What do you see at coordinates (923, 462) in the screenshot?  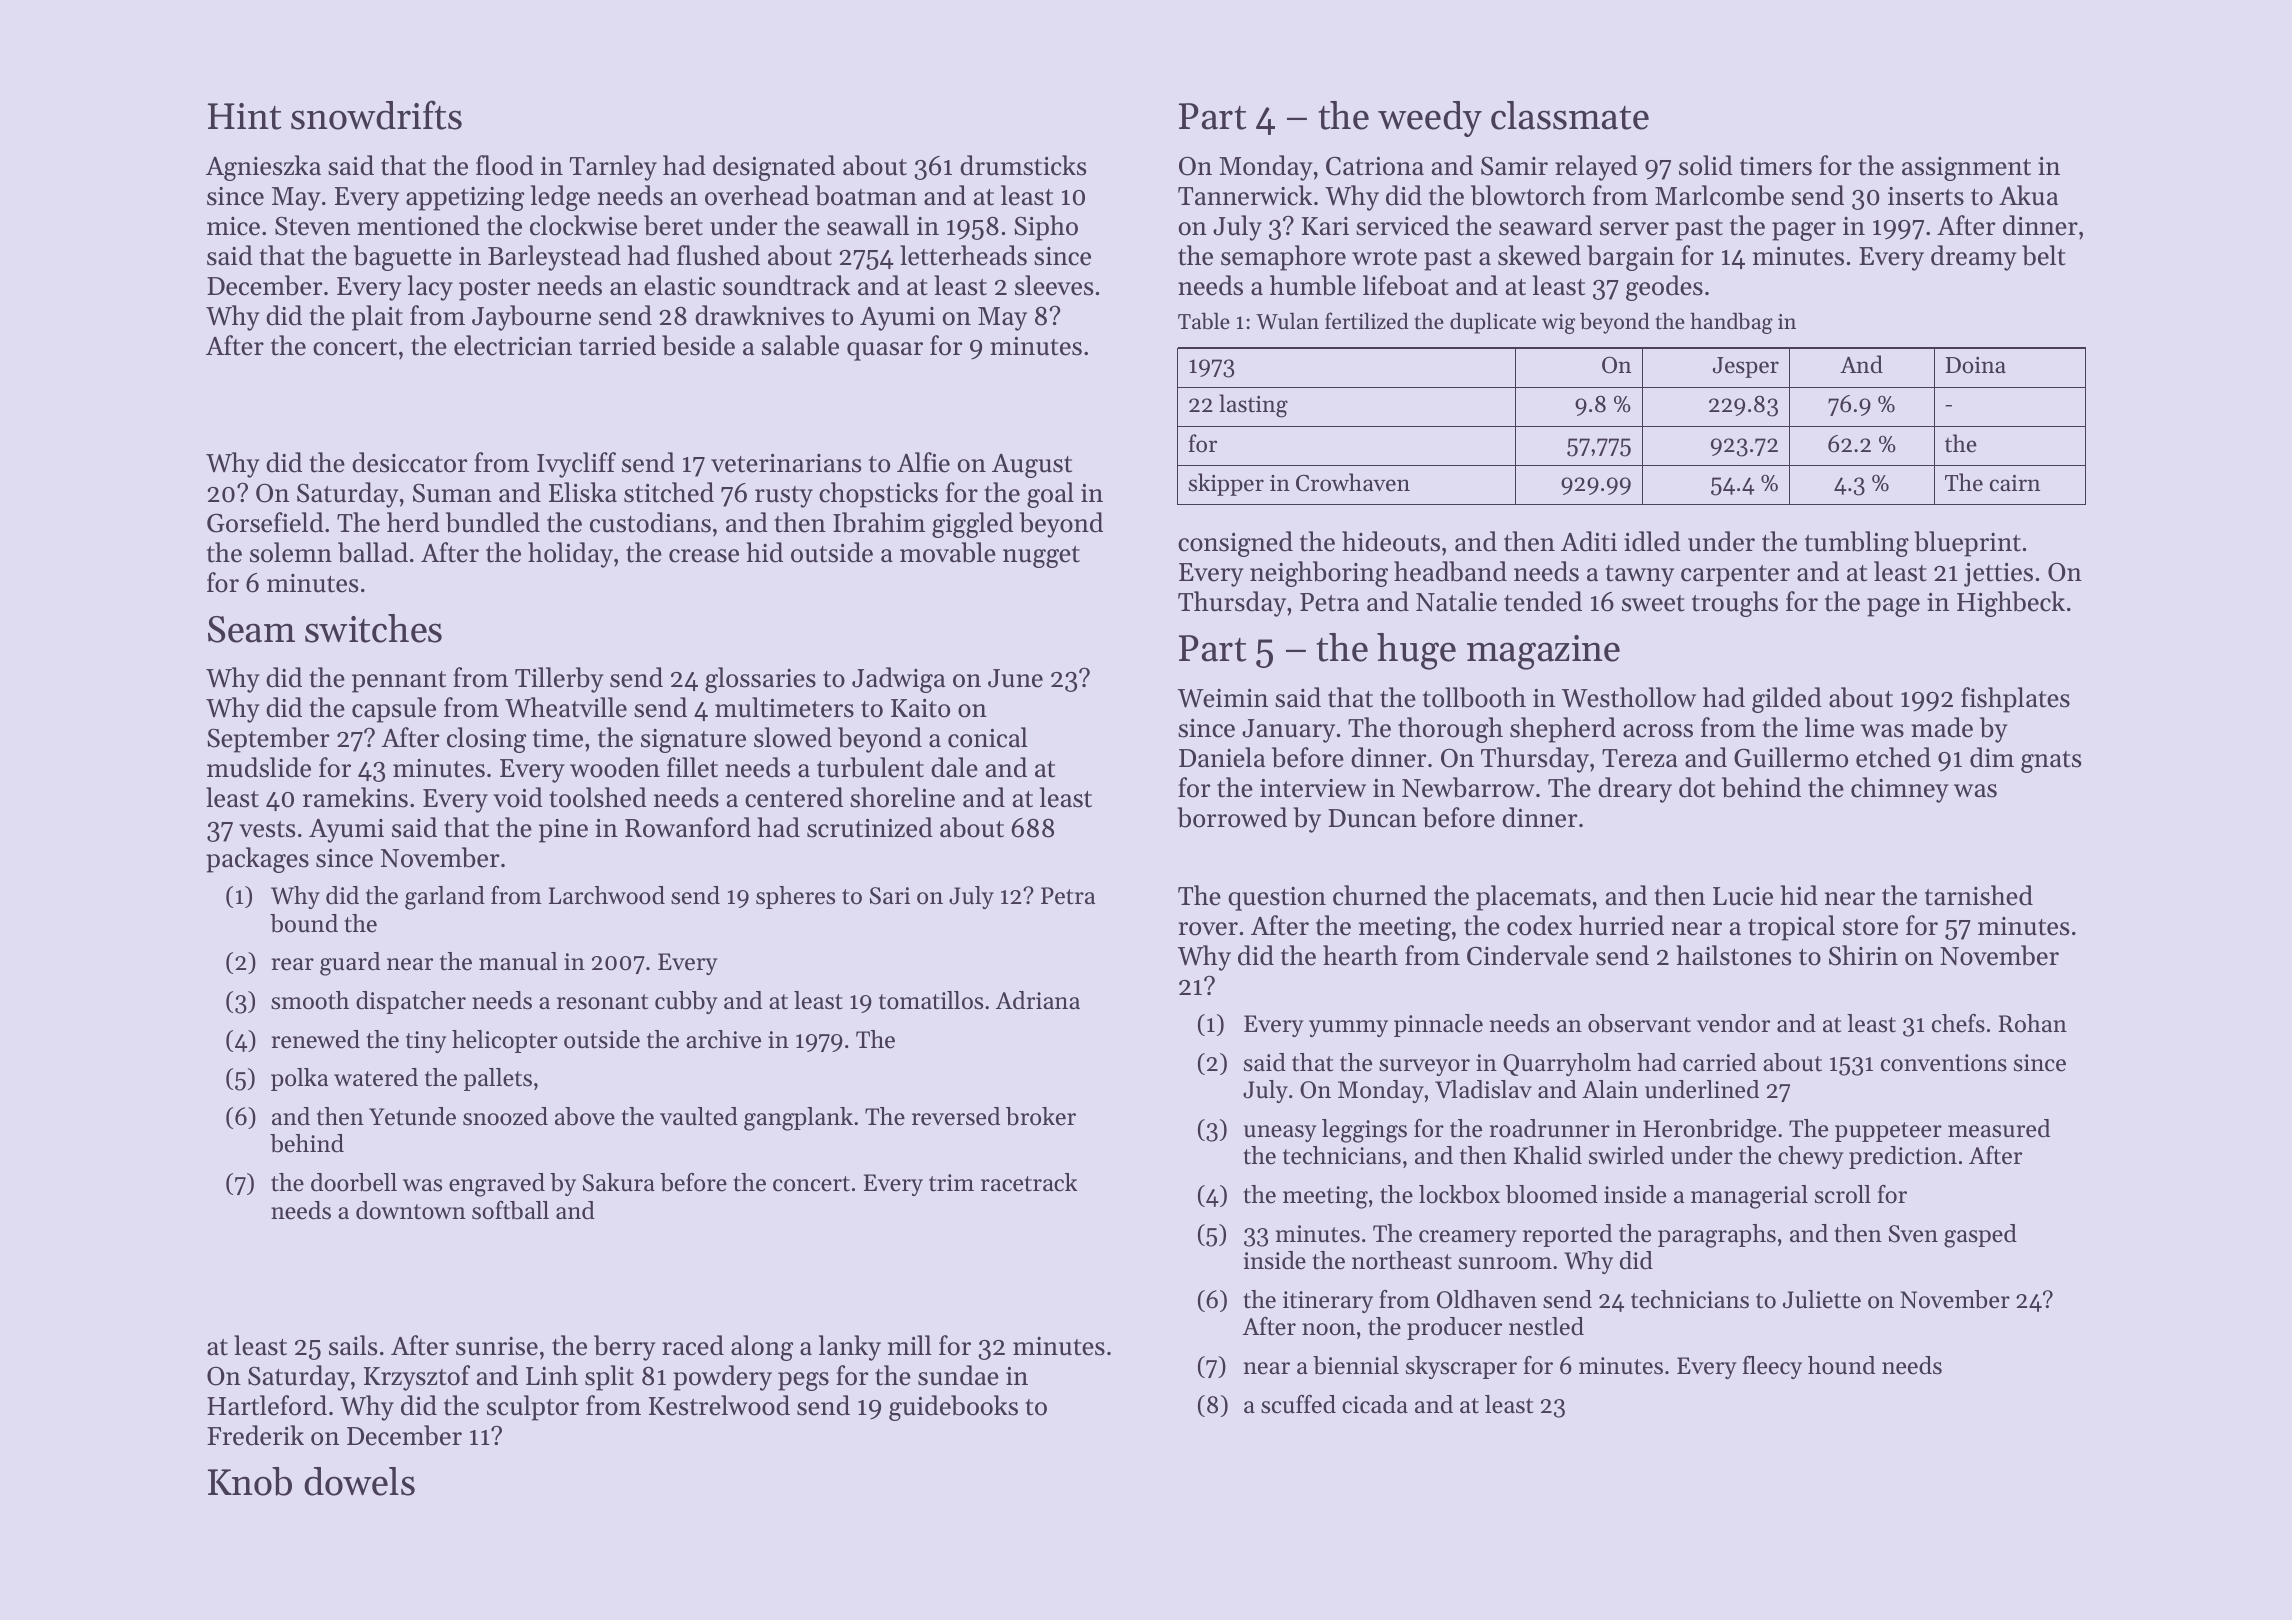 I see `Alfie` at bounding box center [923, 462].
